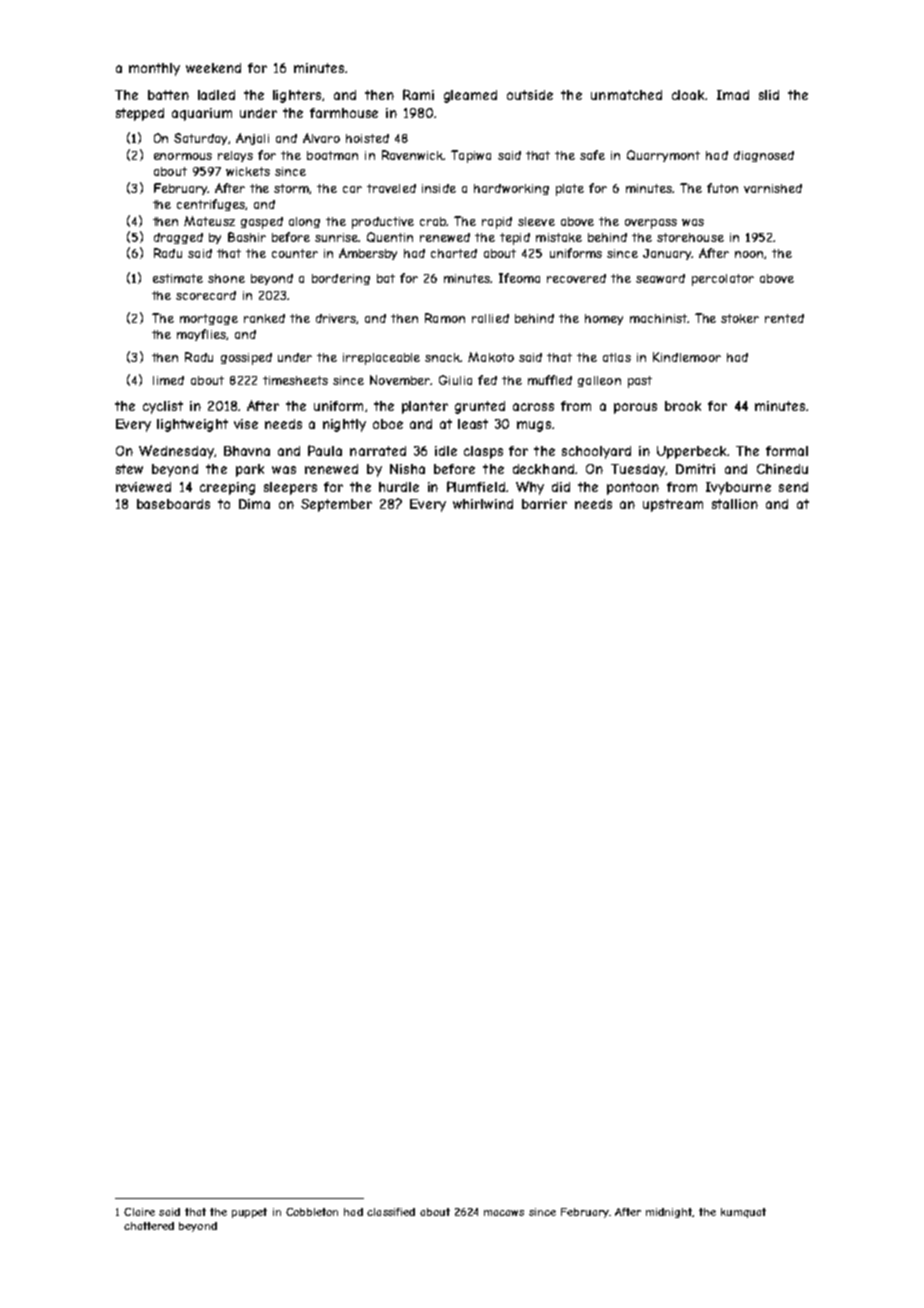  I want to click on cloak, so click(688, 95).
